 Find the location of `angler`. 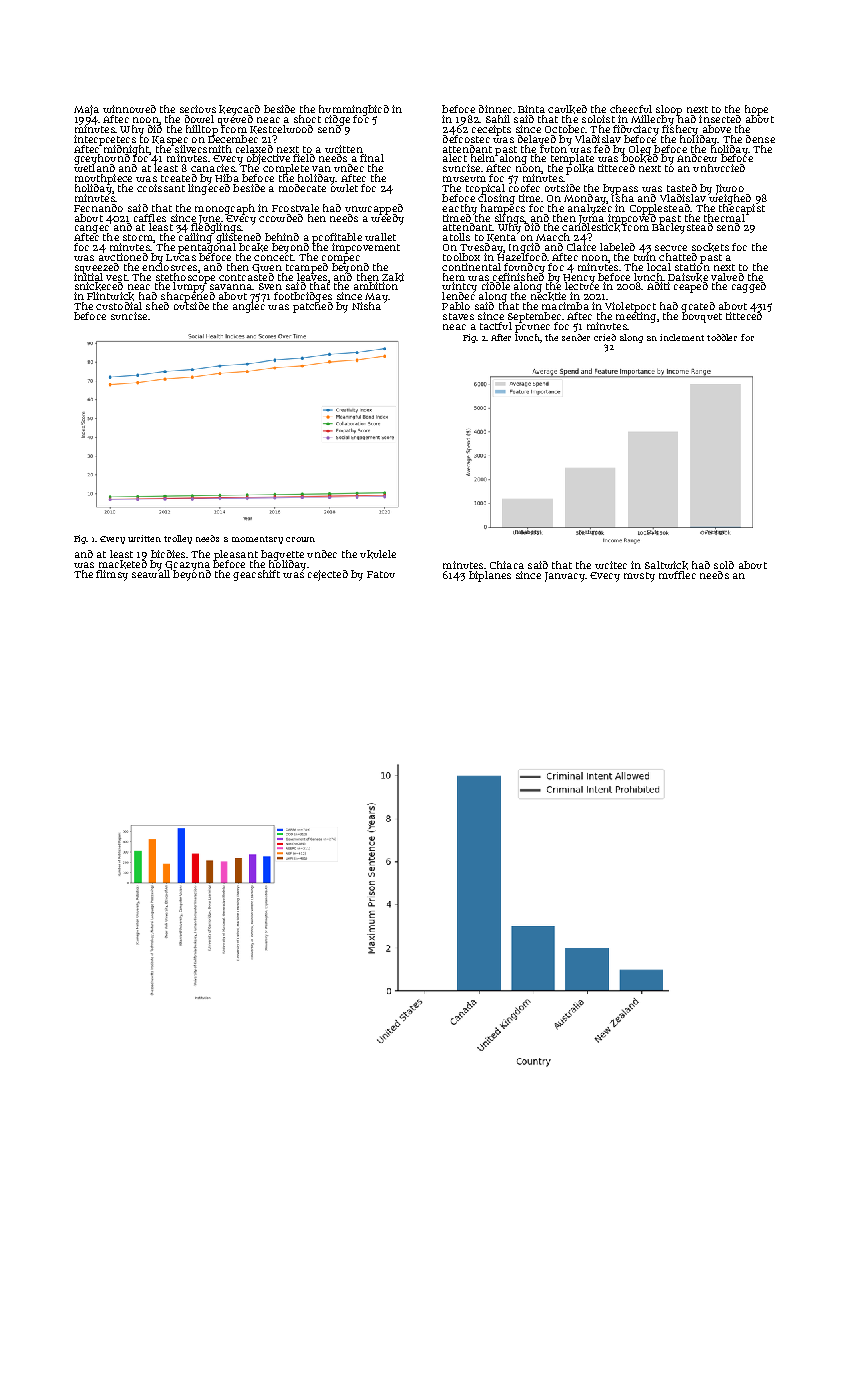

angler is located at coordinates (249, 307).
